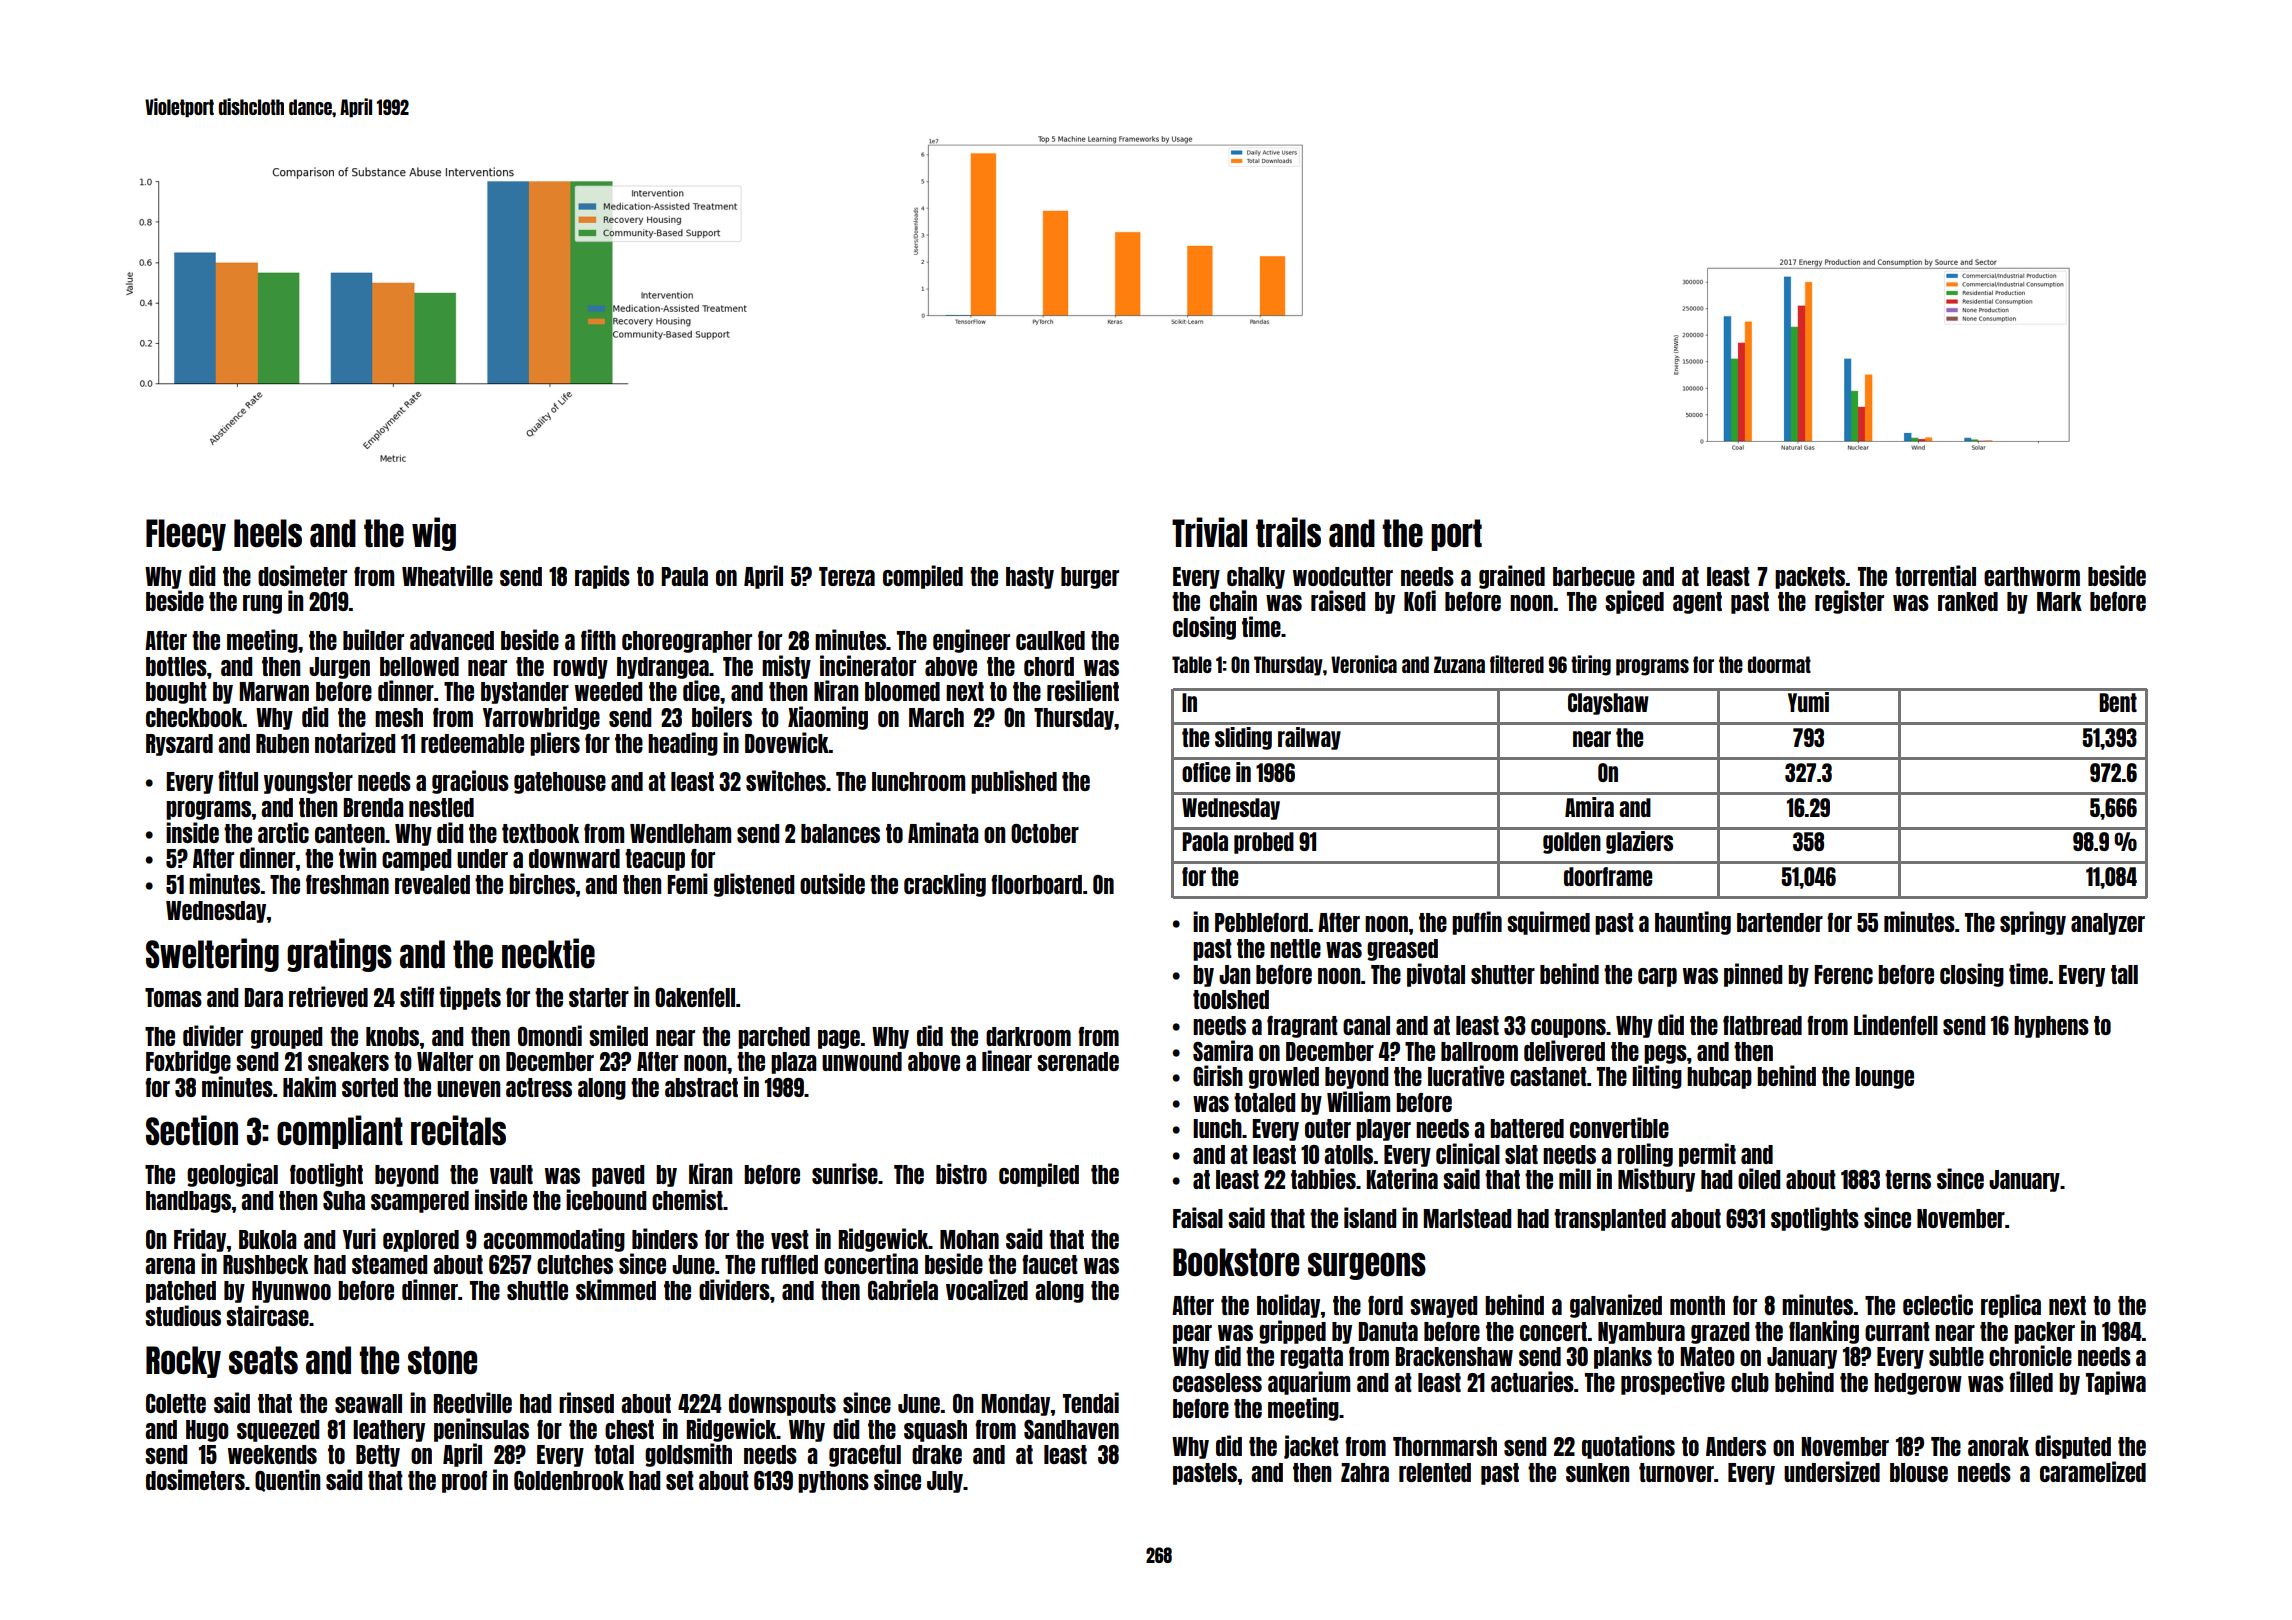 The height and width of the document is (1620, 2292). Describe the element at coordinates (212, 955) in the document. I see `Sweltering` at that location.
